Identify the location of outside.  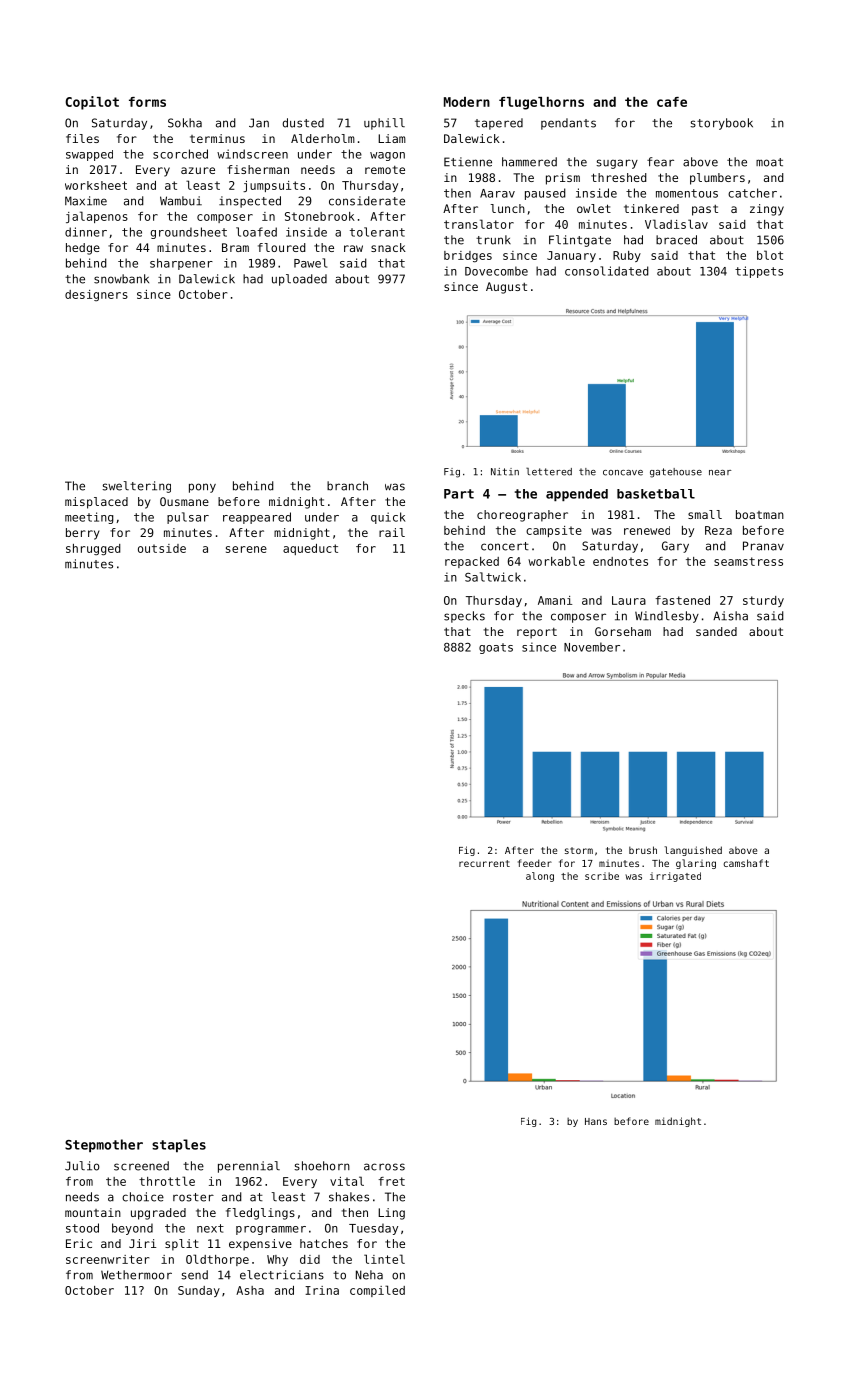
(162, 548).
